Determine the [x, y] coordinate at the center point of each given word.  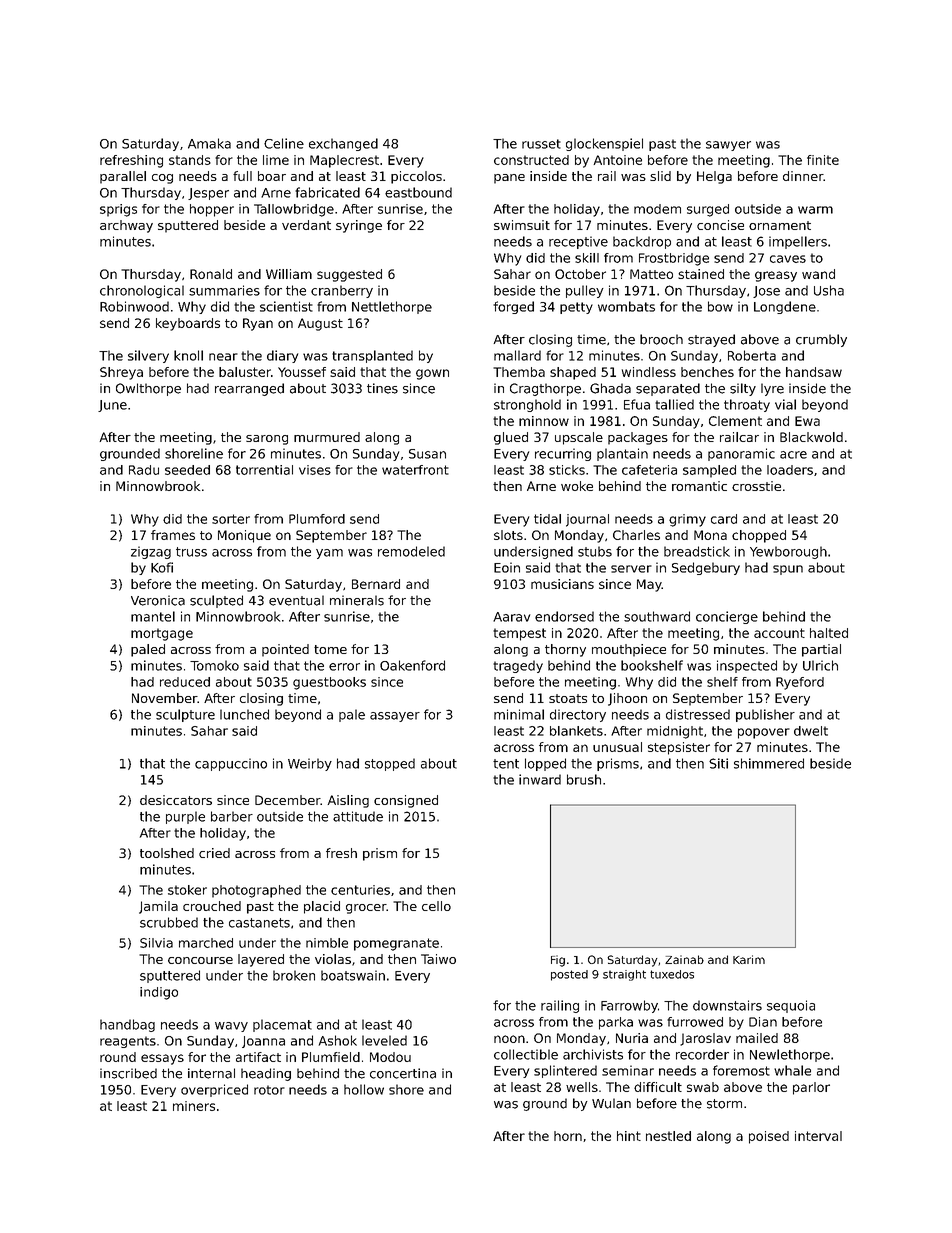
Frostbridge [674, 259]
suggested [349, 275]
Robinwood [134, 306]
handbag [127, 1025]
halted [829, 633]
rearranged [249, 389]
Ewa [807, 421]
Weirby [310, 764]
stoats [568, 698]
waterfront [415, 470]
